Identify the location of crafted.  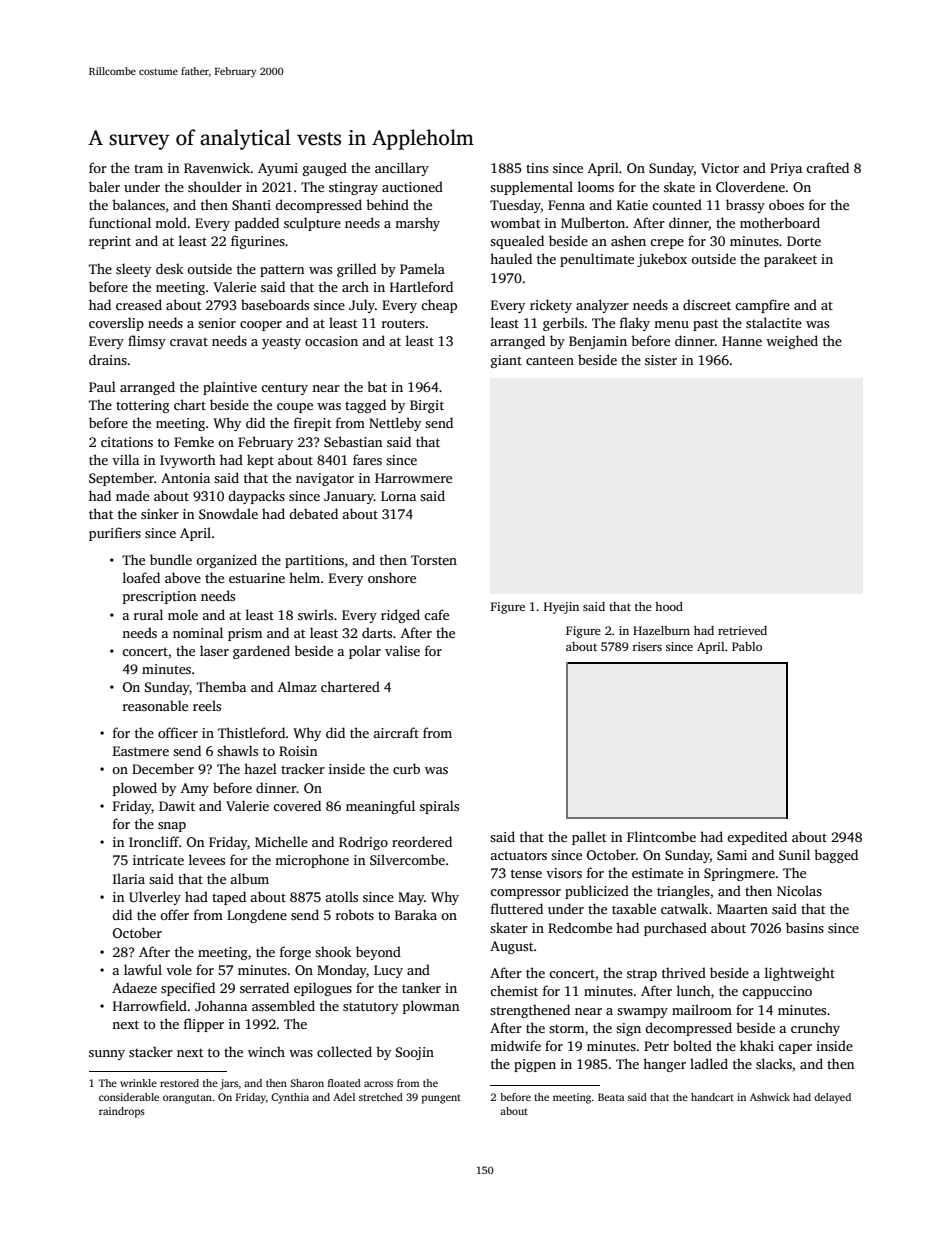
(827, 167).
